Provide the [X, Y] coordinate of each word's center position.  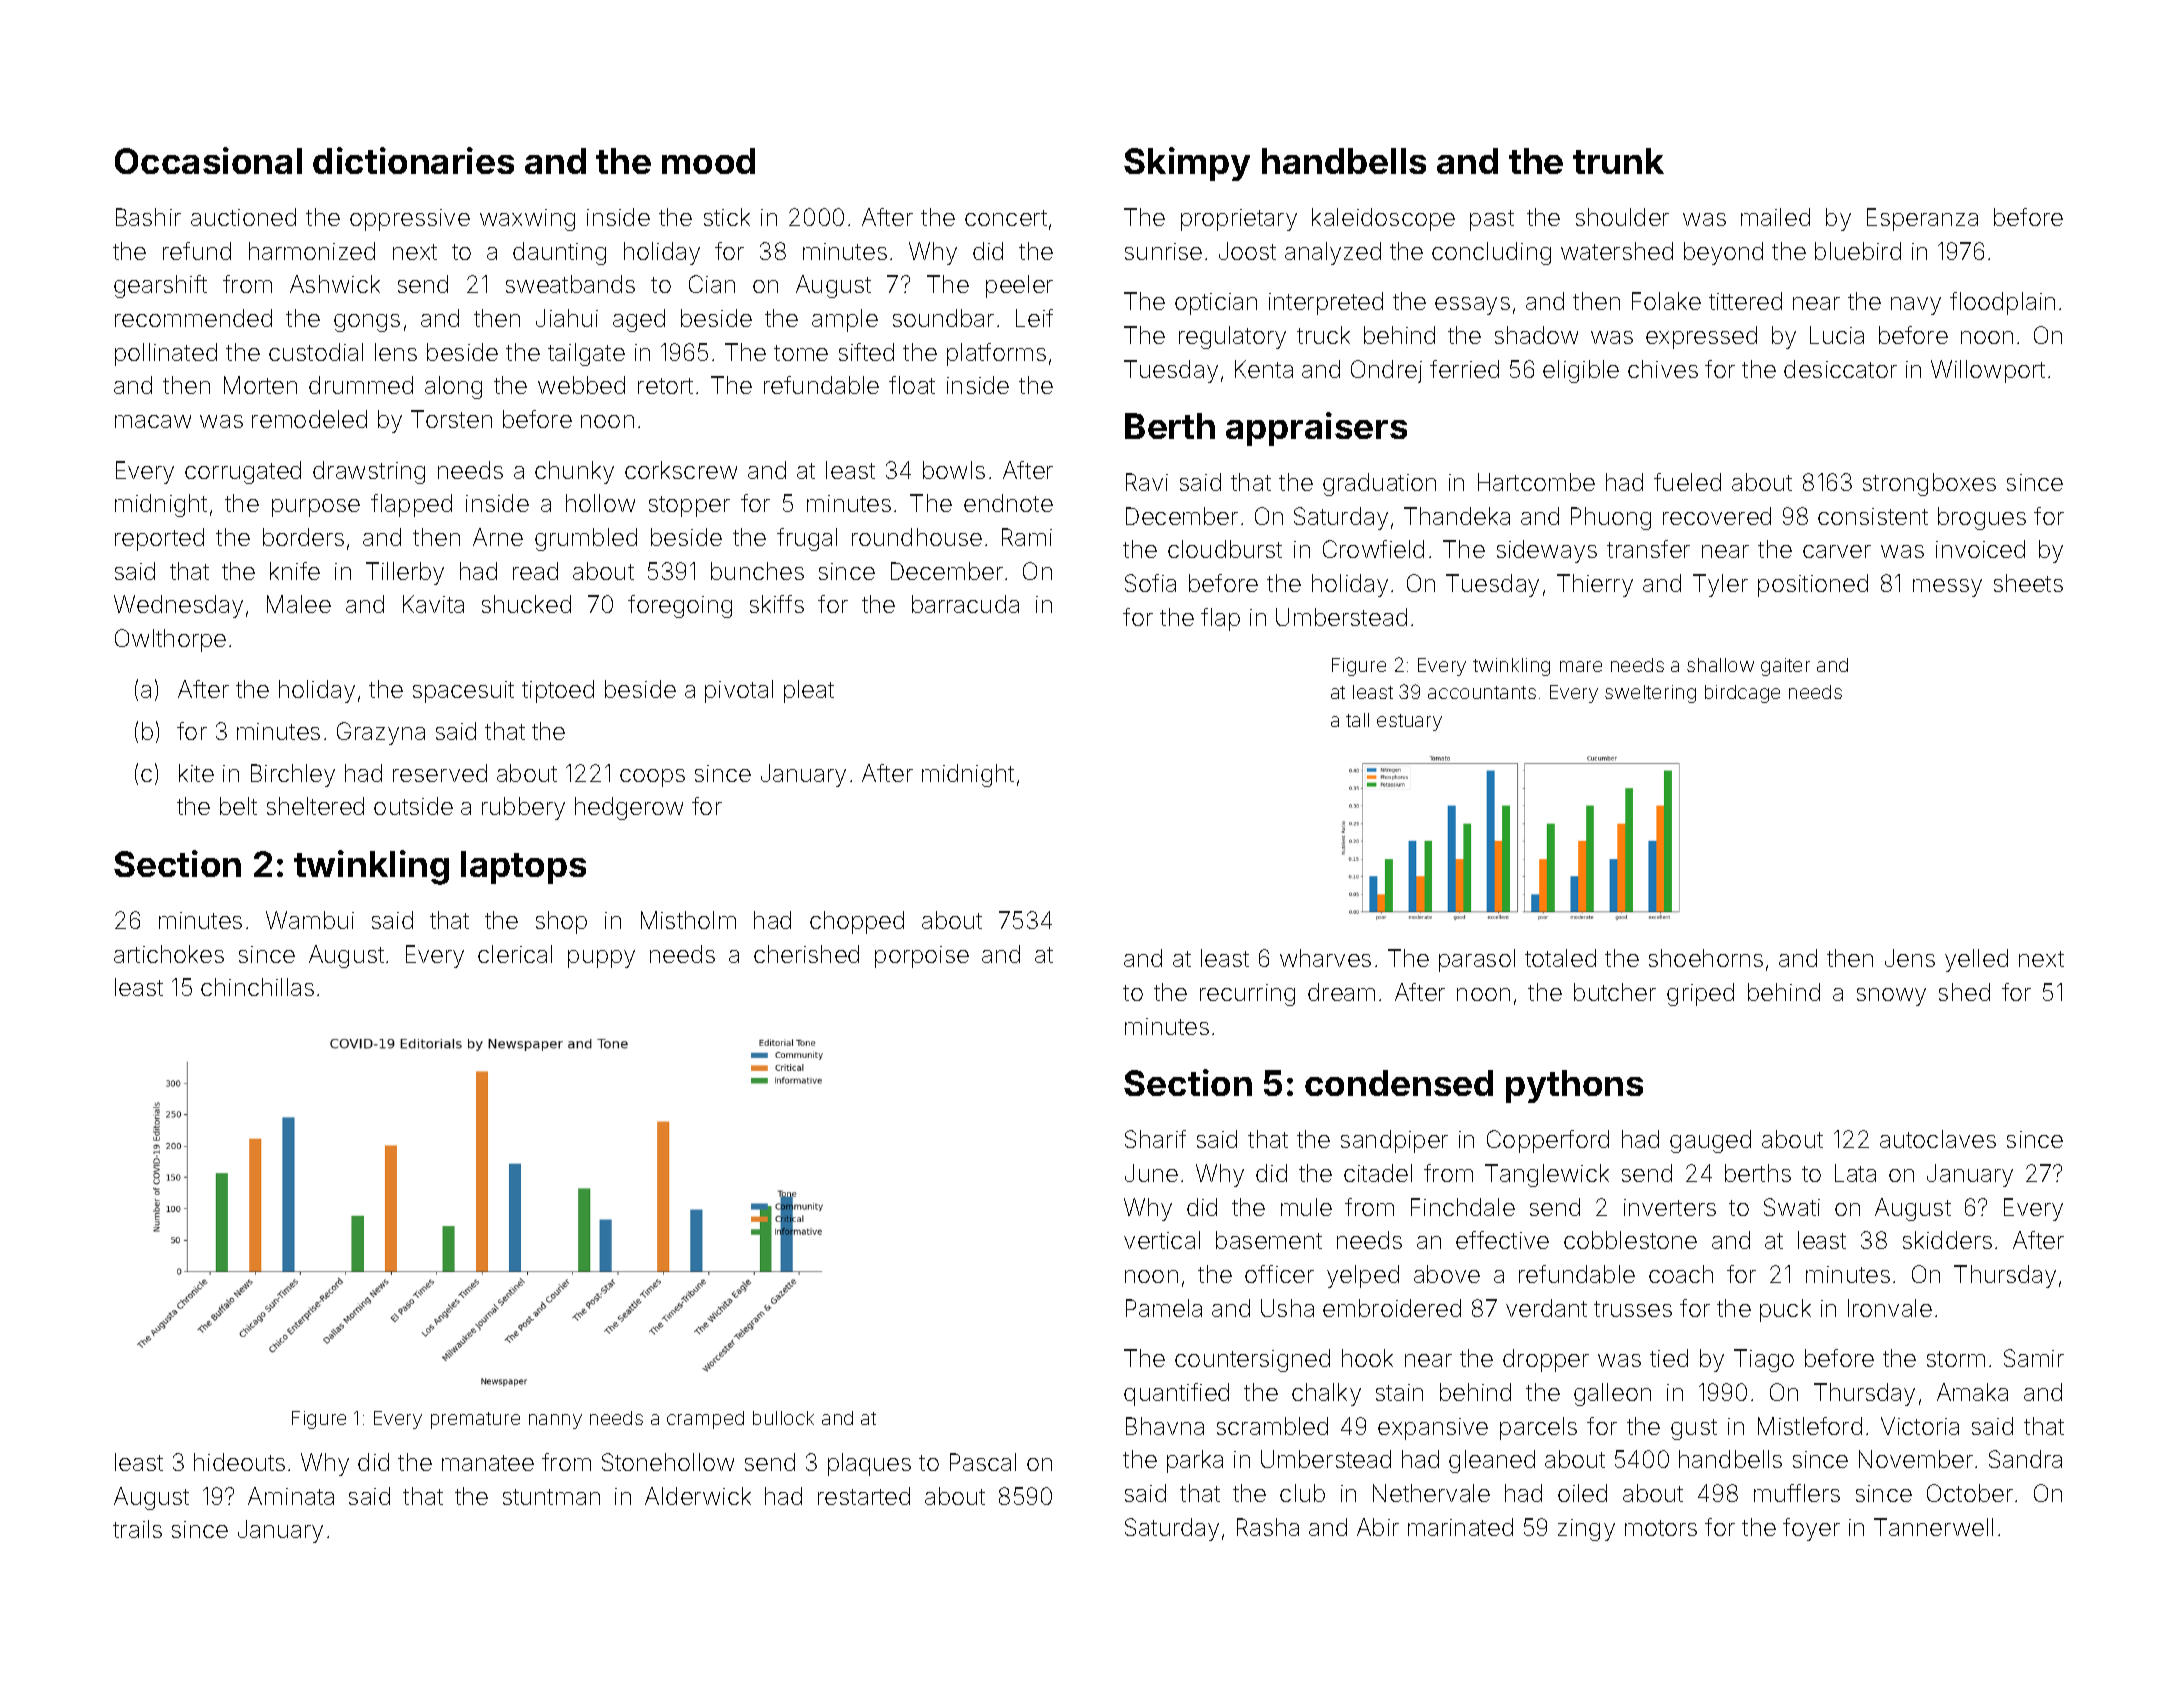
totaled [1560, 958]
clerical [515, 954]
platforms [996, 354]
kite [196, 773]
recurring [1247, 995]
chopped [857, 922]
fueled [1687, 482]
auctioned [243, 217]
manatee [488, 1463]
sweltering [1650, 694]
